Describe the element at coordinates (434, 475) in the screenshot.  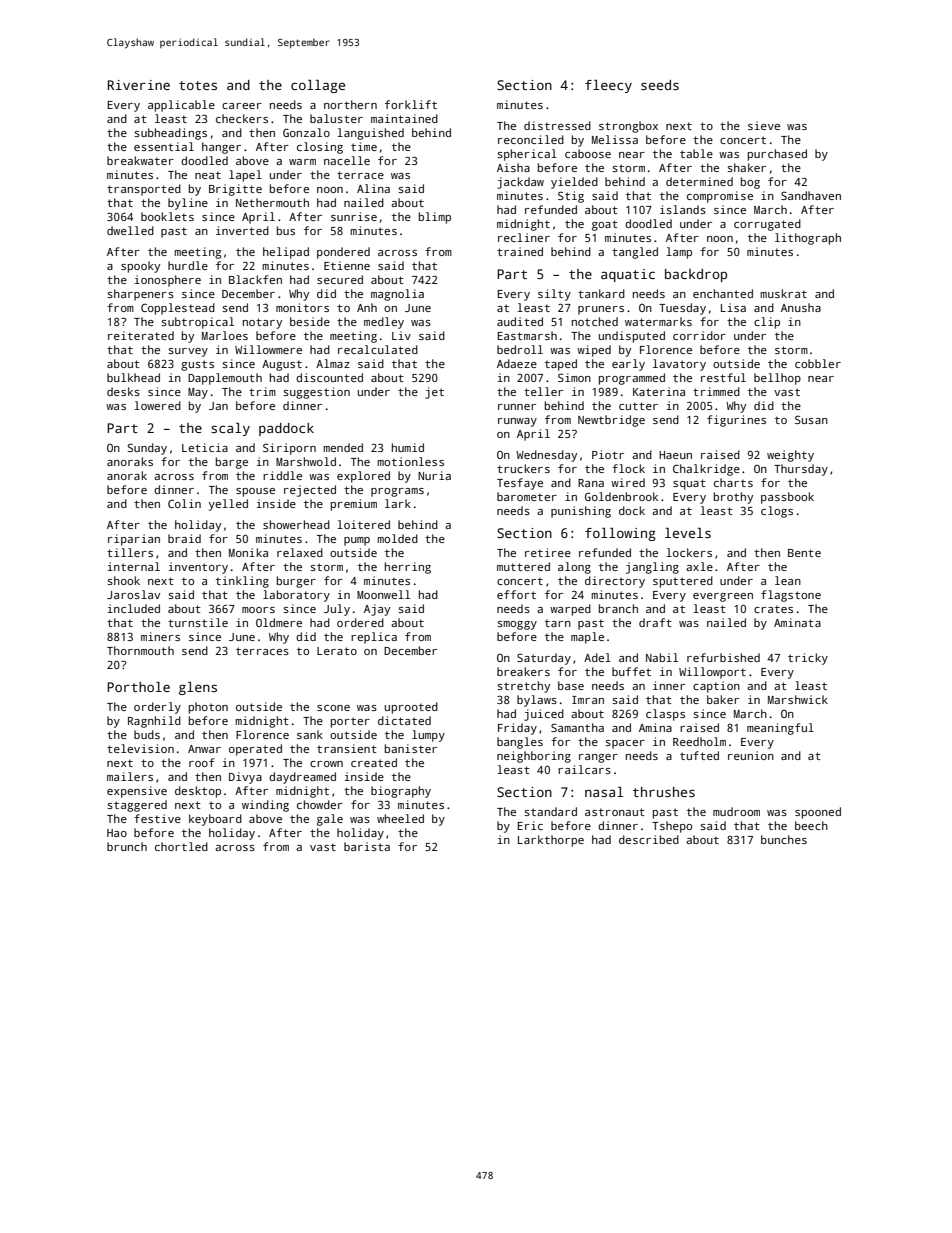
I see `Nuria` at that location.
